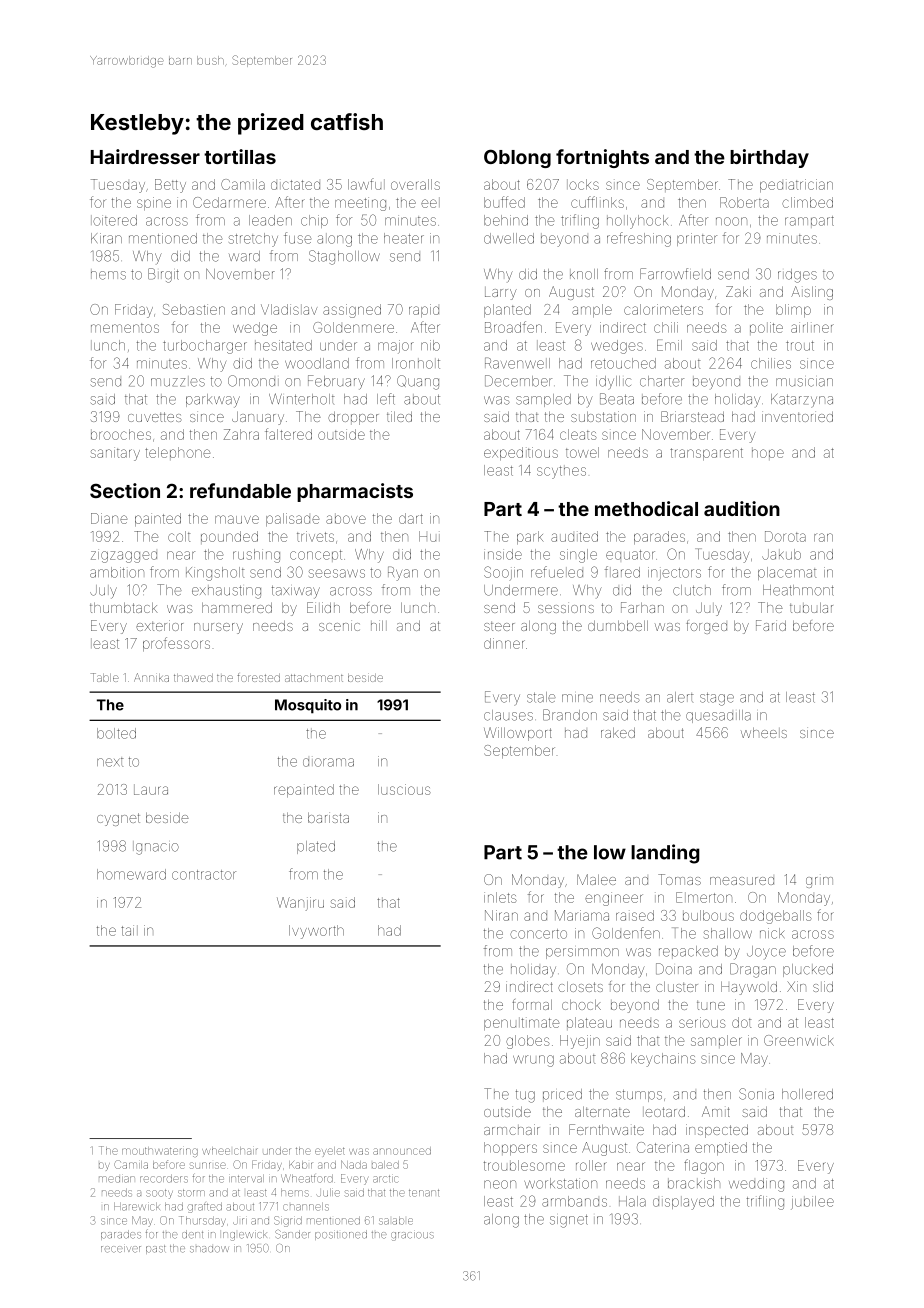 The height and width of the image is (1308, 924). Describe the element at coordinates (106, 238) in the image. I see `Kiran` at that location.
